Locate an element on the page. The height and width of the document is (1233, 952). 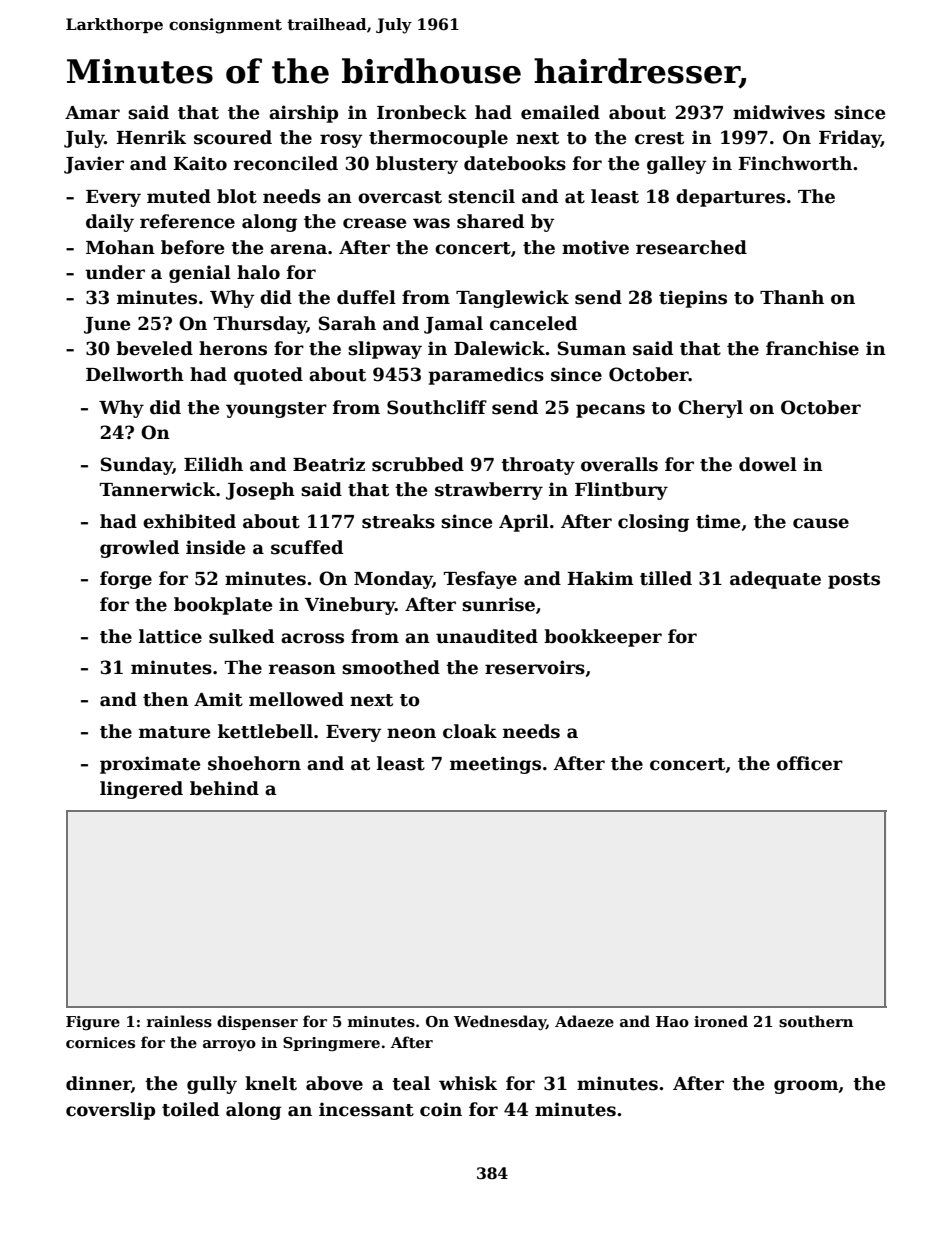
kettlebell is located at coordinates (265, 731).
